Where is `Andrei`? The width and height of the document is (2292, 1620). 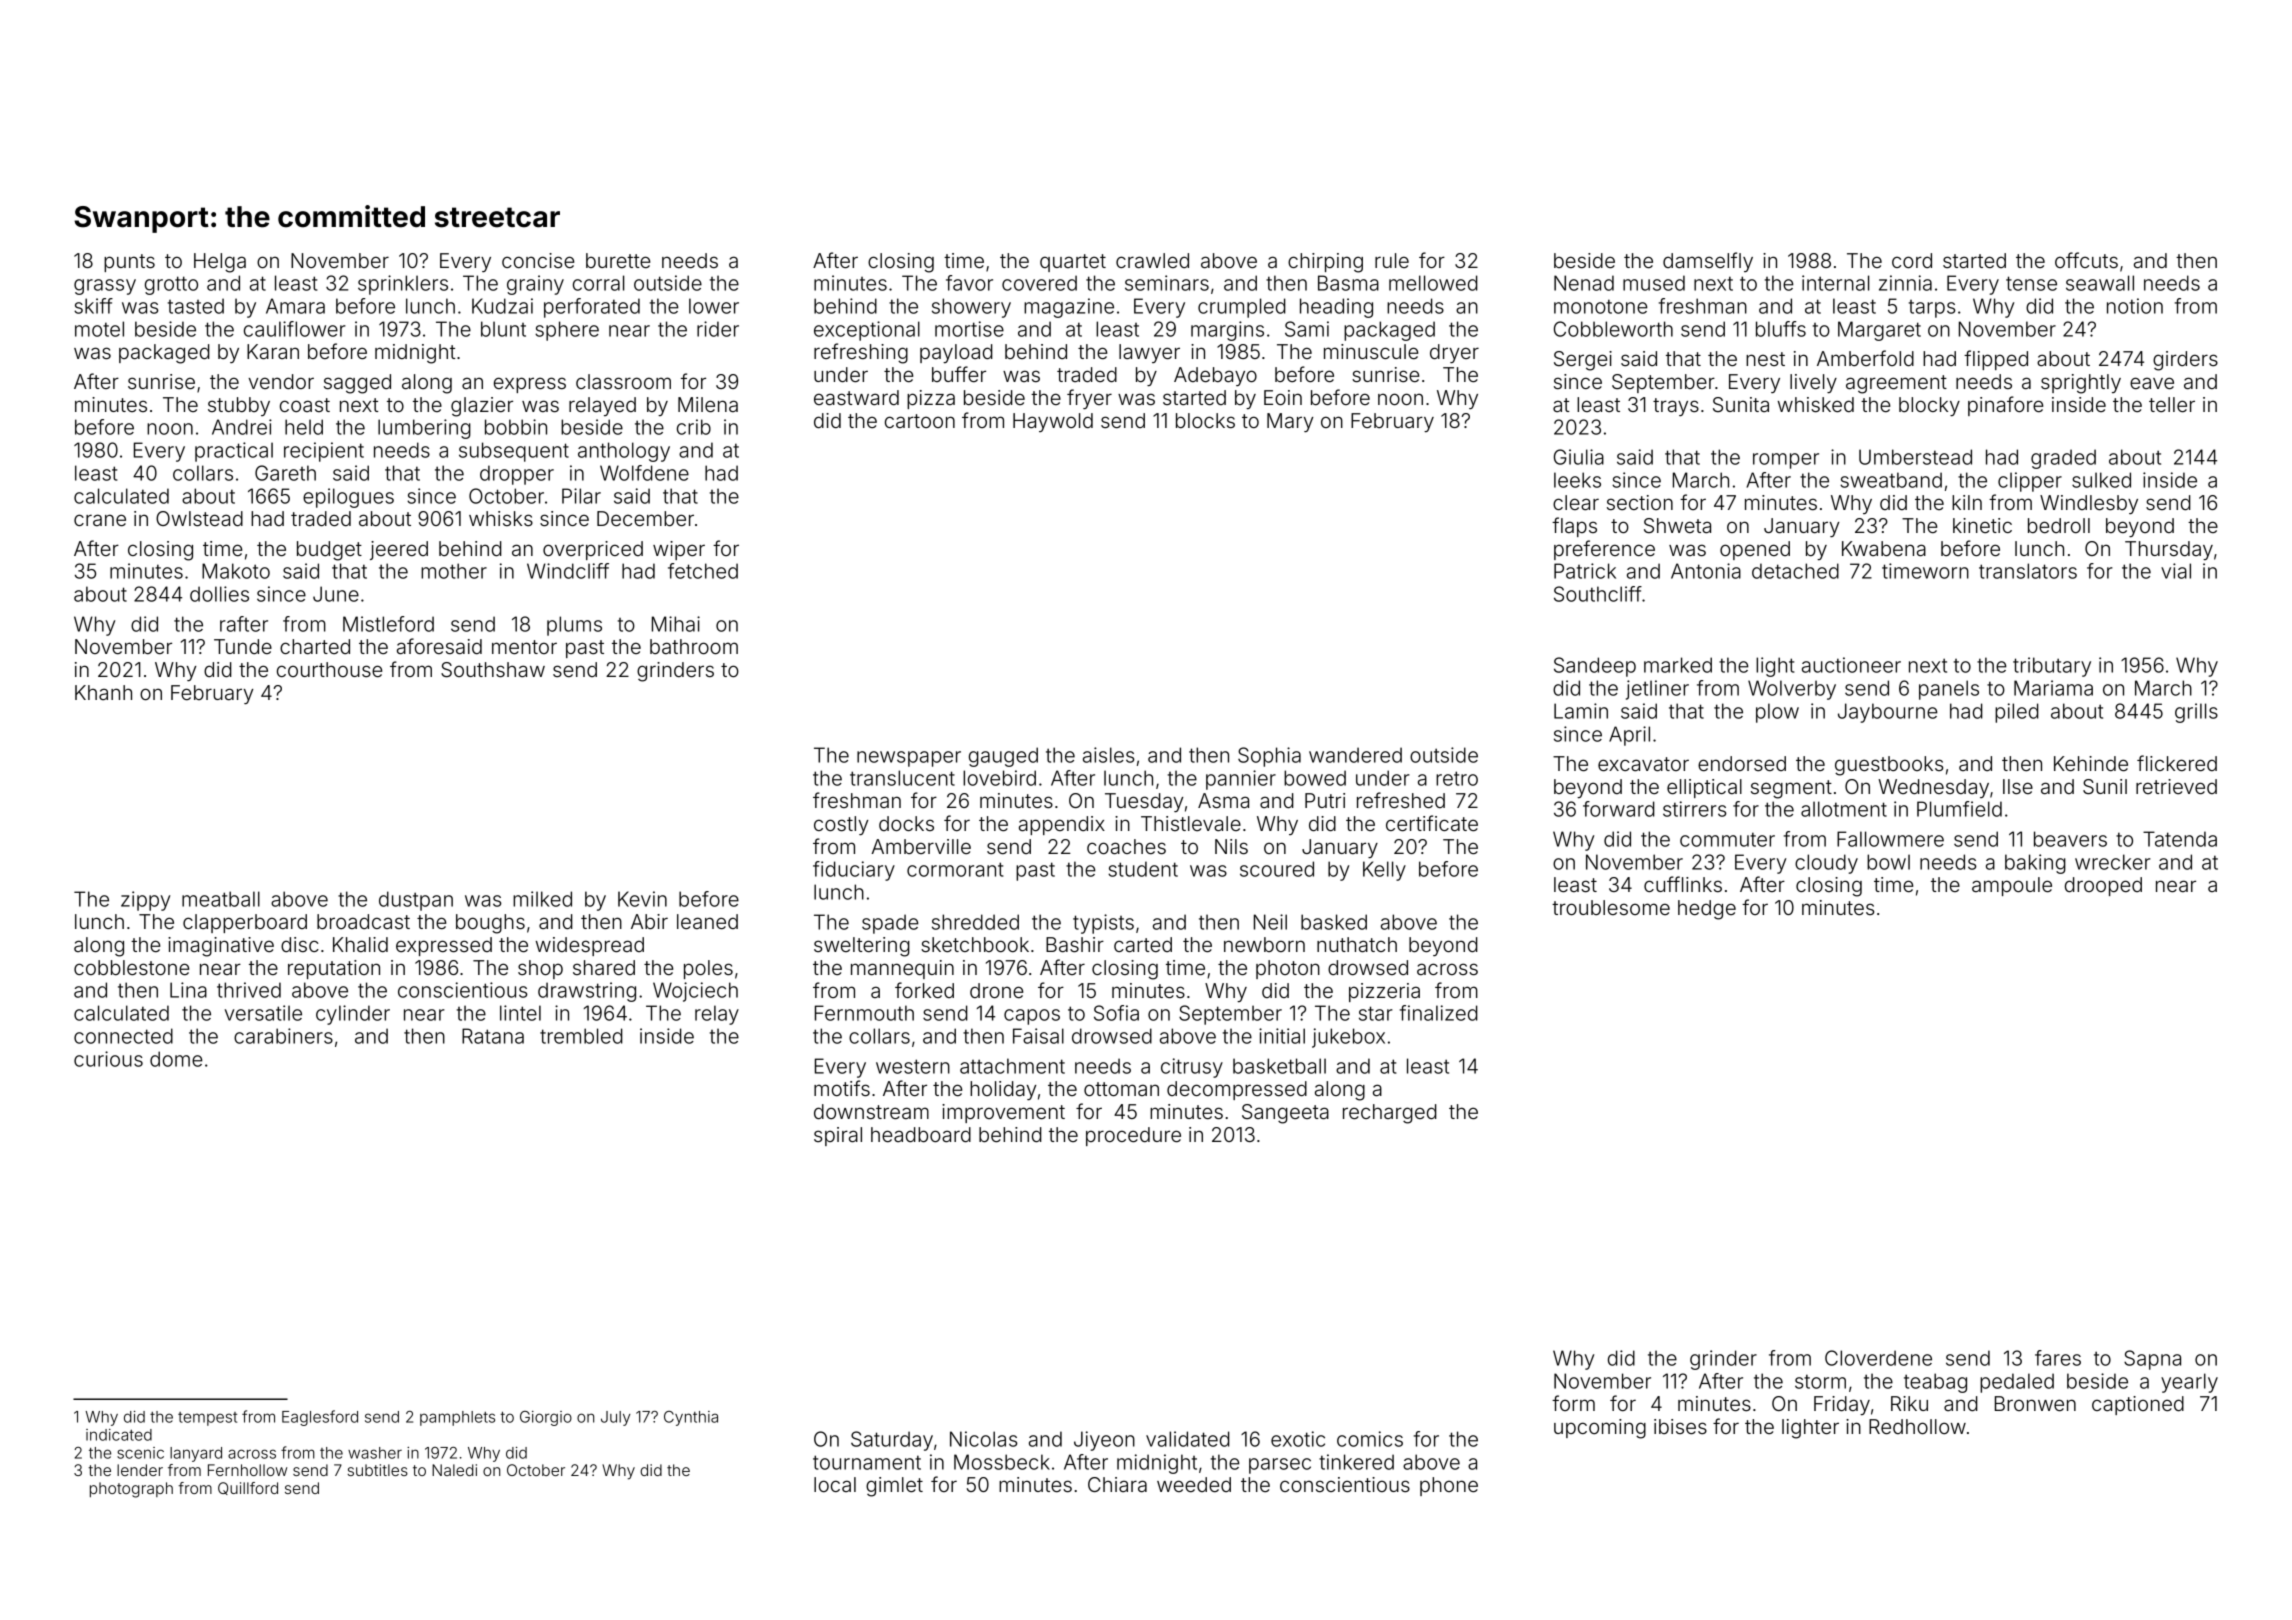 Andrei is located at coordinates (242, 427).
